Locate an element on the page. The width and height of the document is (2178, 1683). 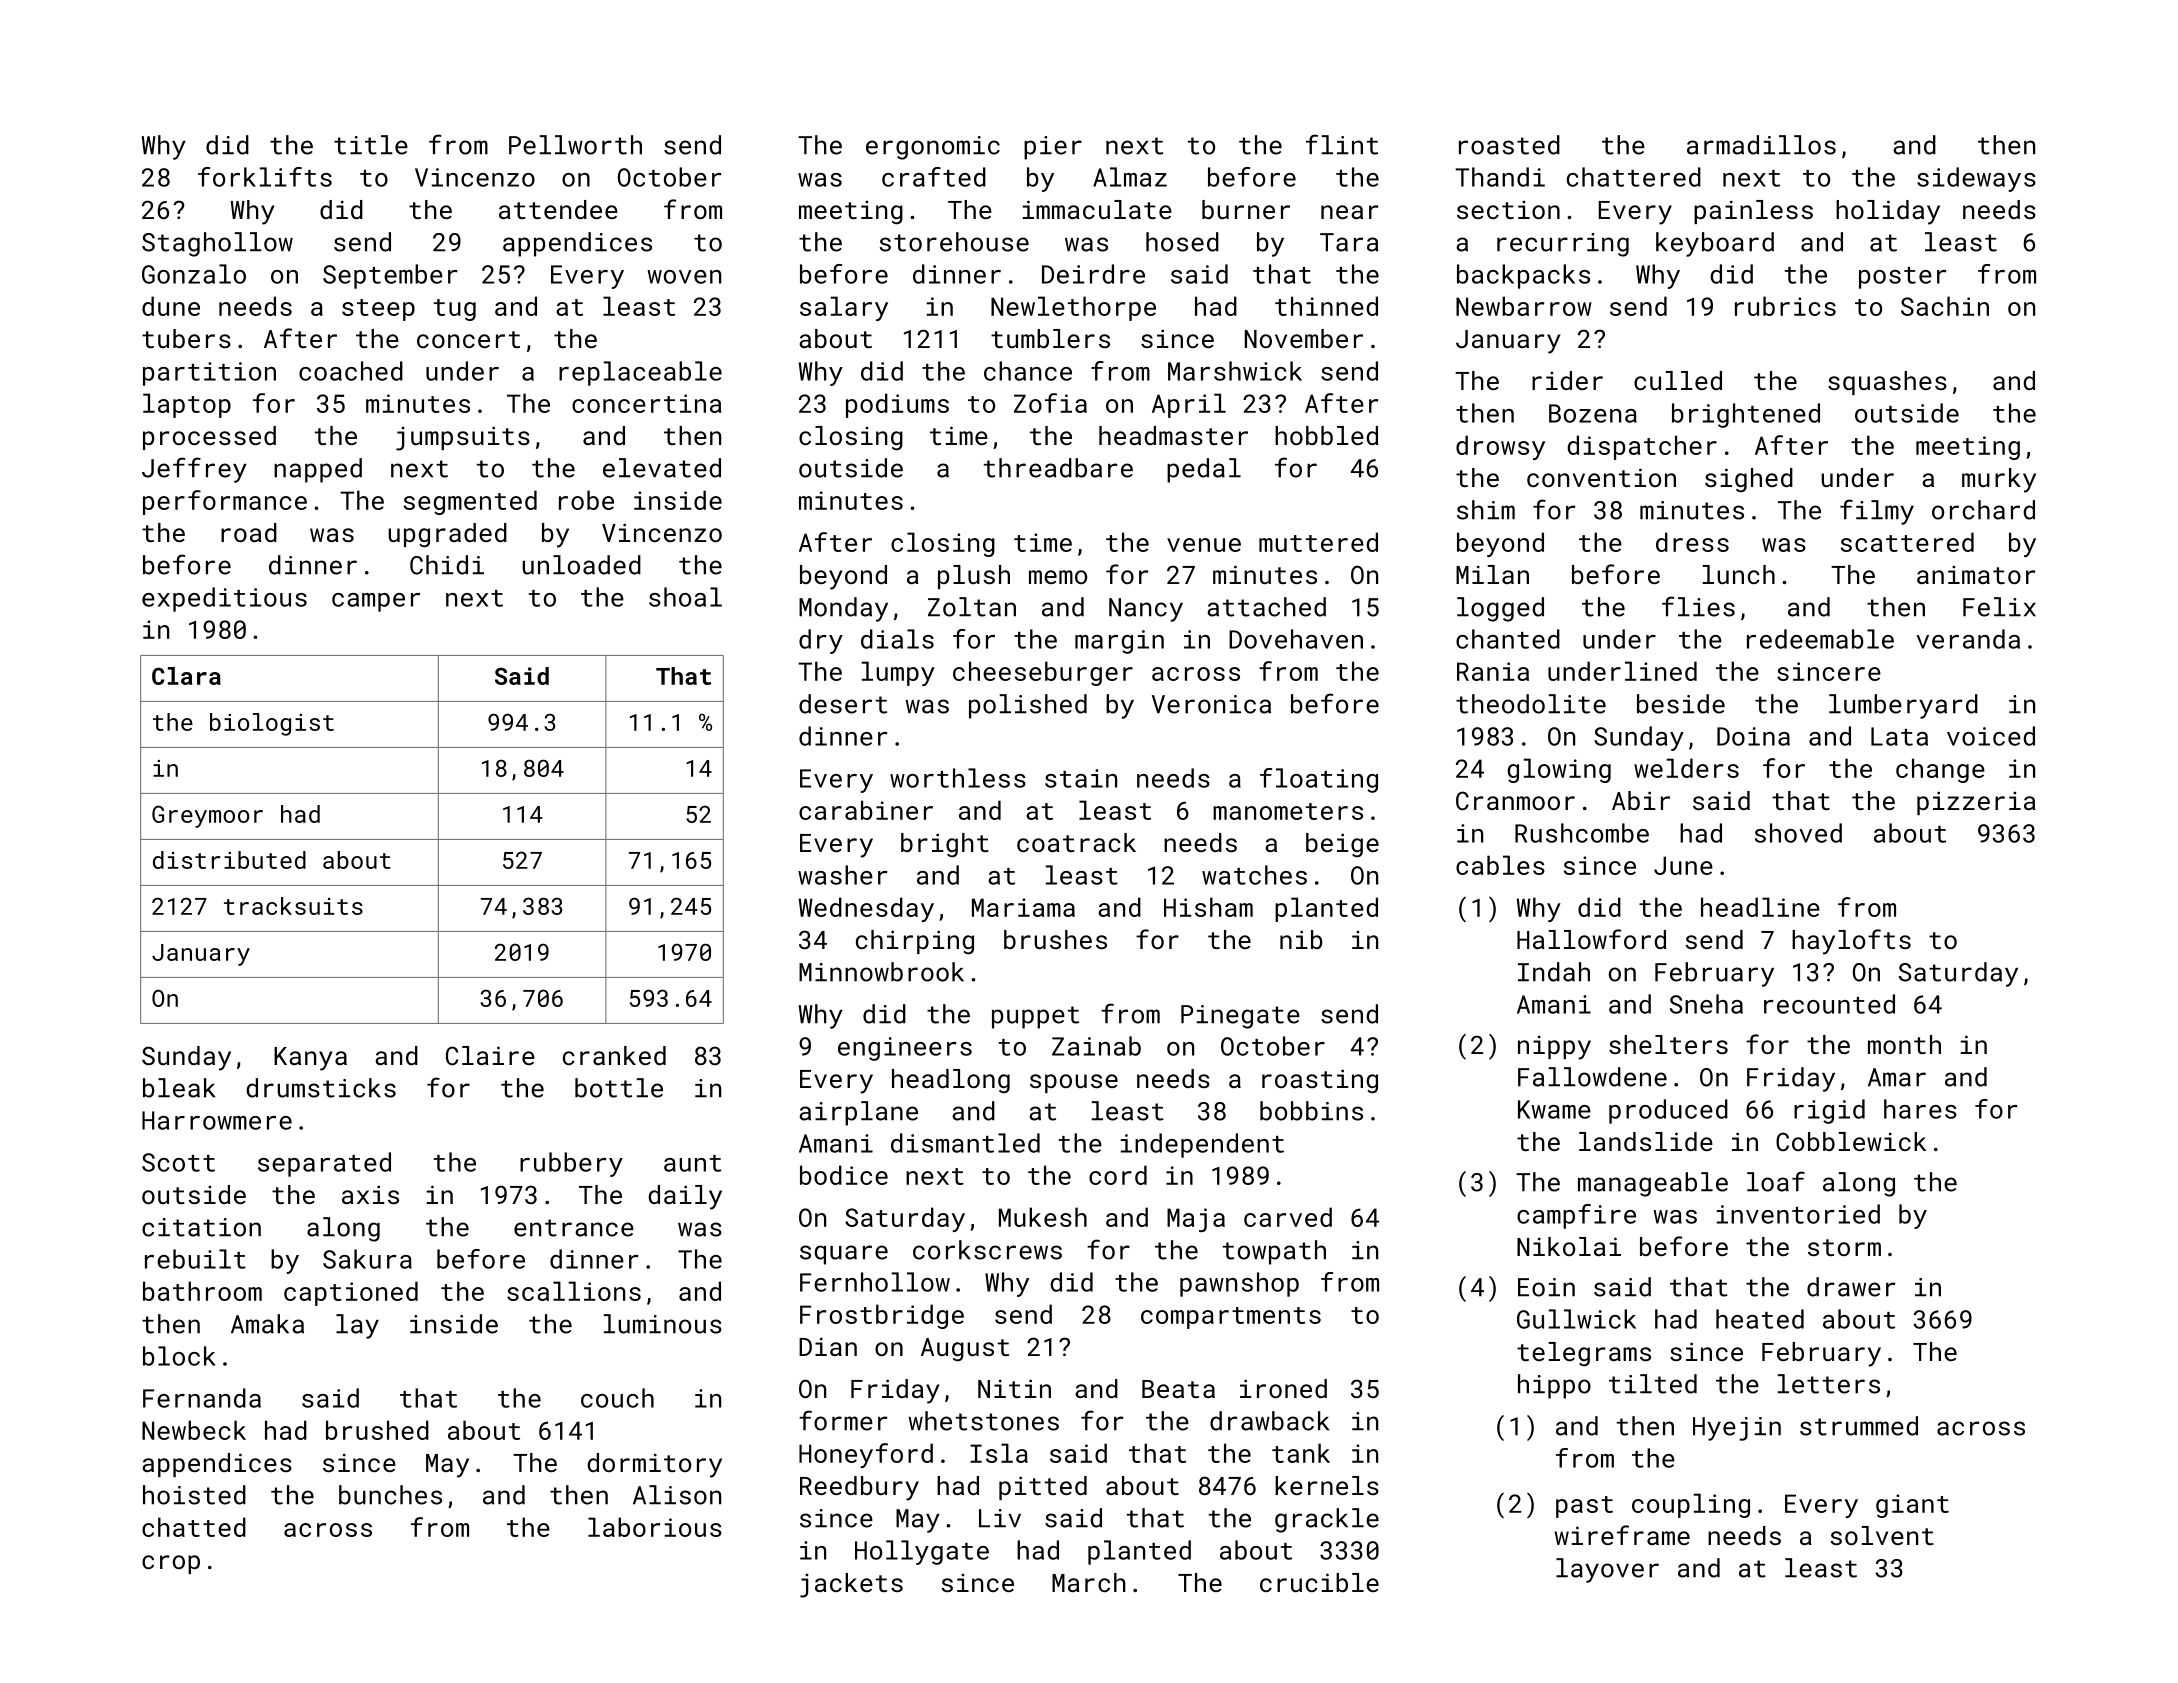
Pellworth is located at coordinates (575, 145).
